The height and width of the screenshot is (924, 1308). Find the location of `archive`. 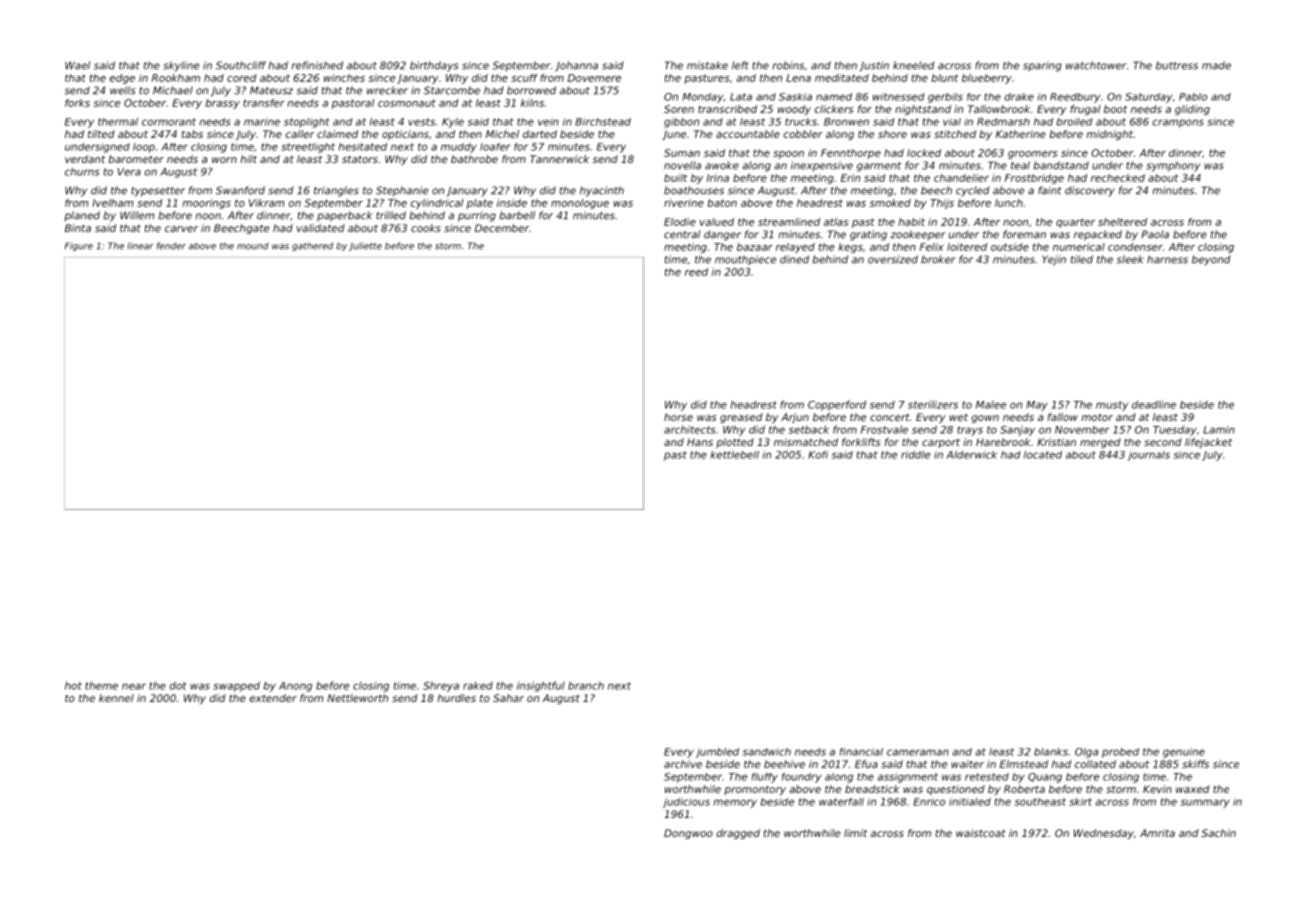

archive is located at coordinates (683, 764).
